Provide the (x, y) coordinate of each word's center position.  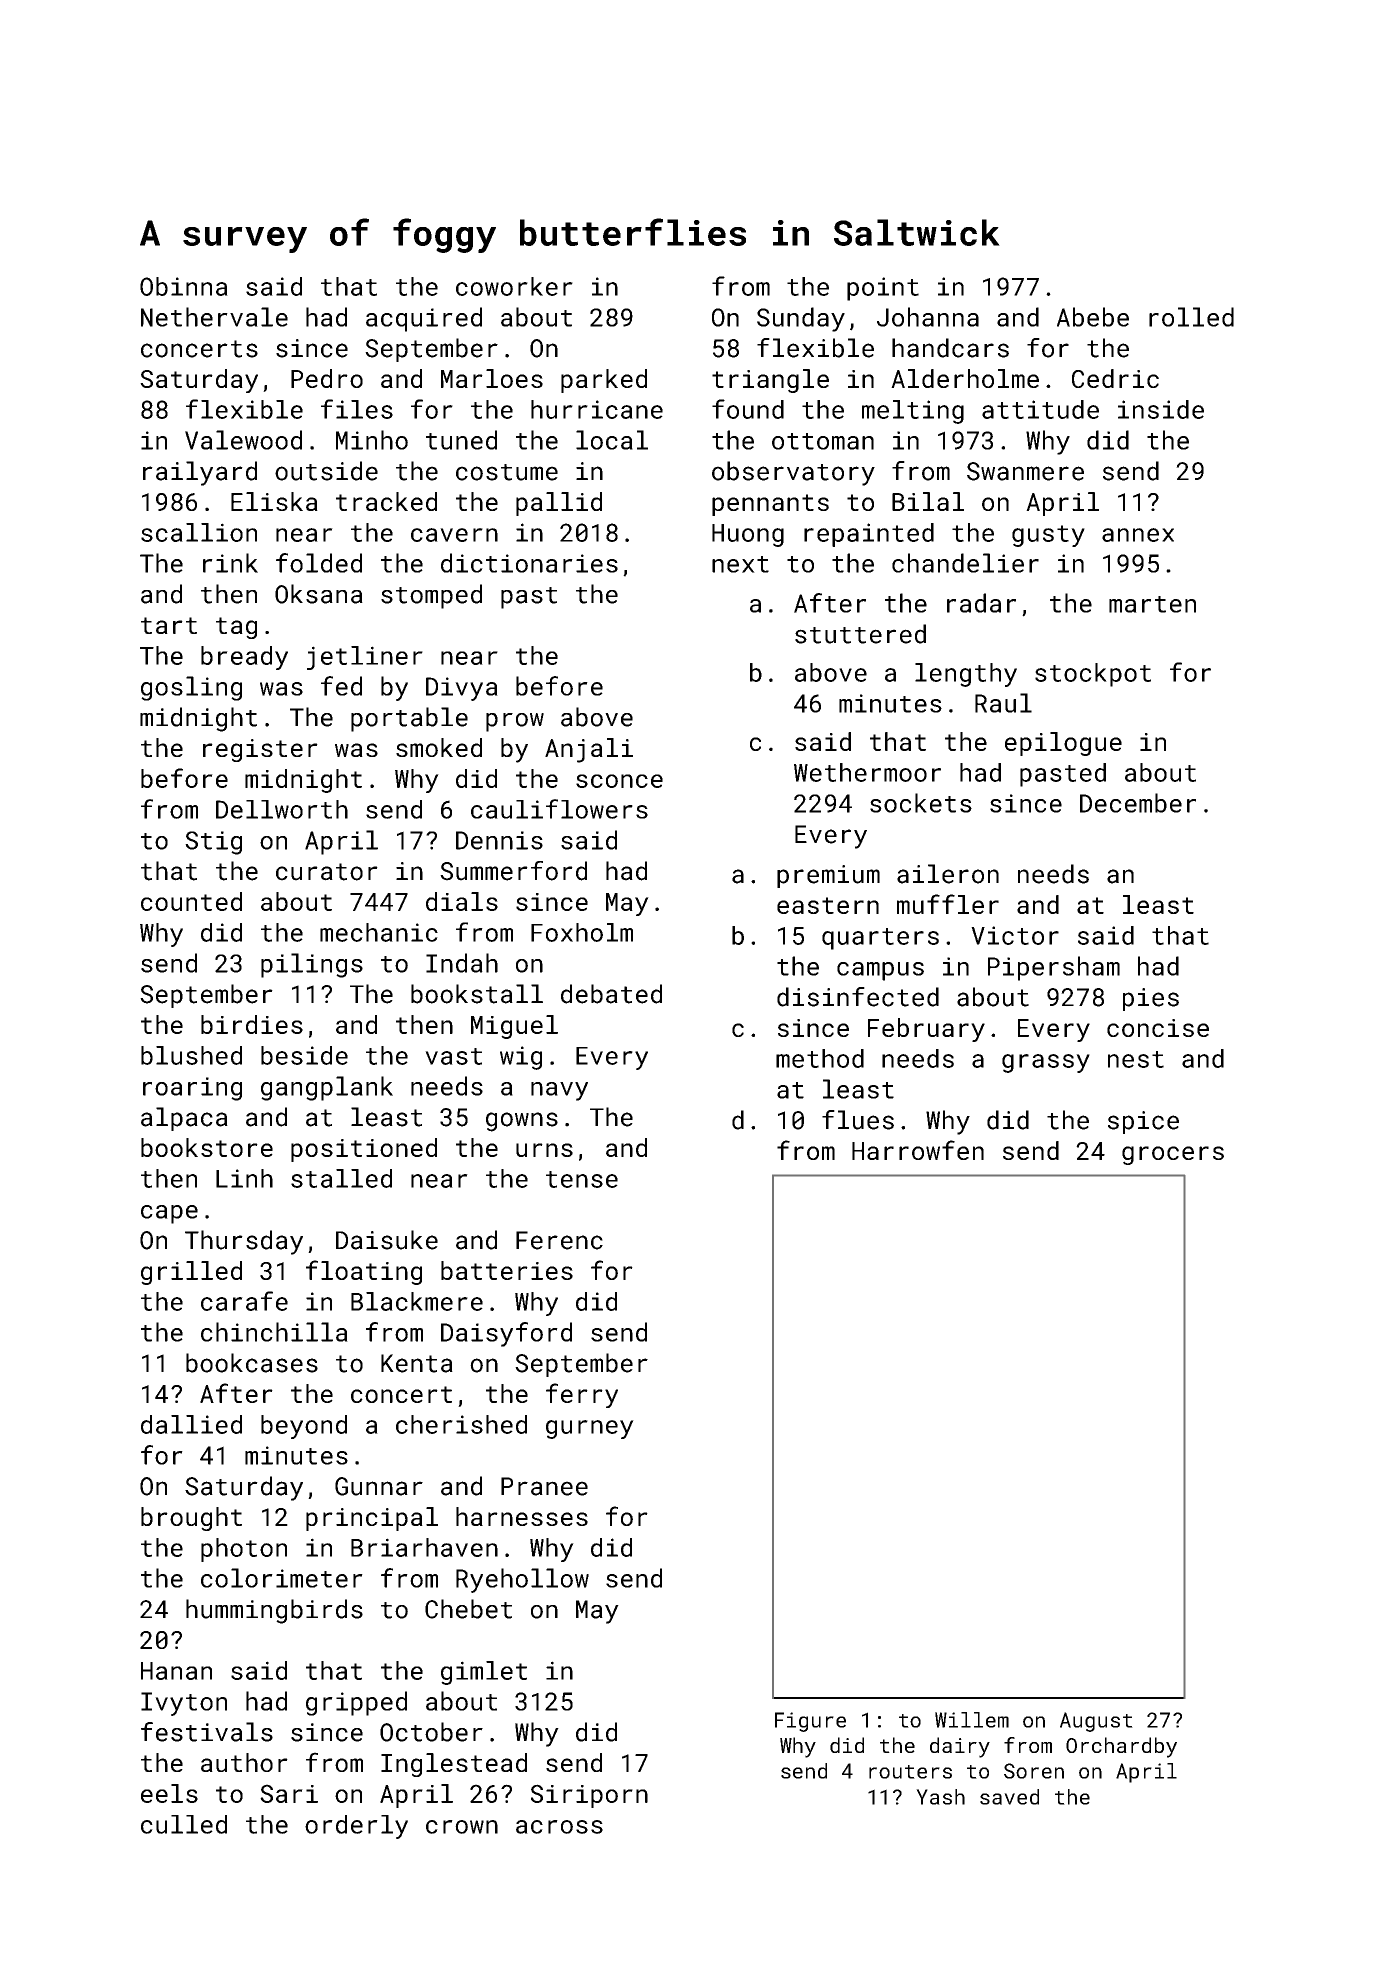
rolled (1191, 317)
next (740, 564)
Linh (244, 1178)
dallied (191, 1424)
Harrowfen (918, 1150)
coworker (514, 286)
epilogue (1063, 744)
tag (236, 628)
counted (191, 901)
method (820, 1058)
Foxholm (582, 932)
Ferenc (559, 1240)
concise (1158, 1028)
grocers (1173, 1155)
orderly (356, 1827)
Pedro (327, 378)
